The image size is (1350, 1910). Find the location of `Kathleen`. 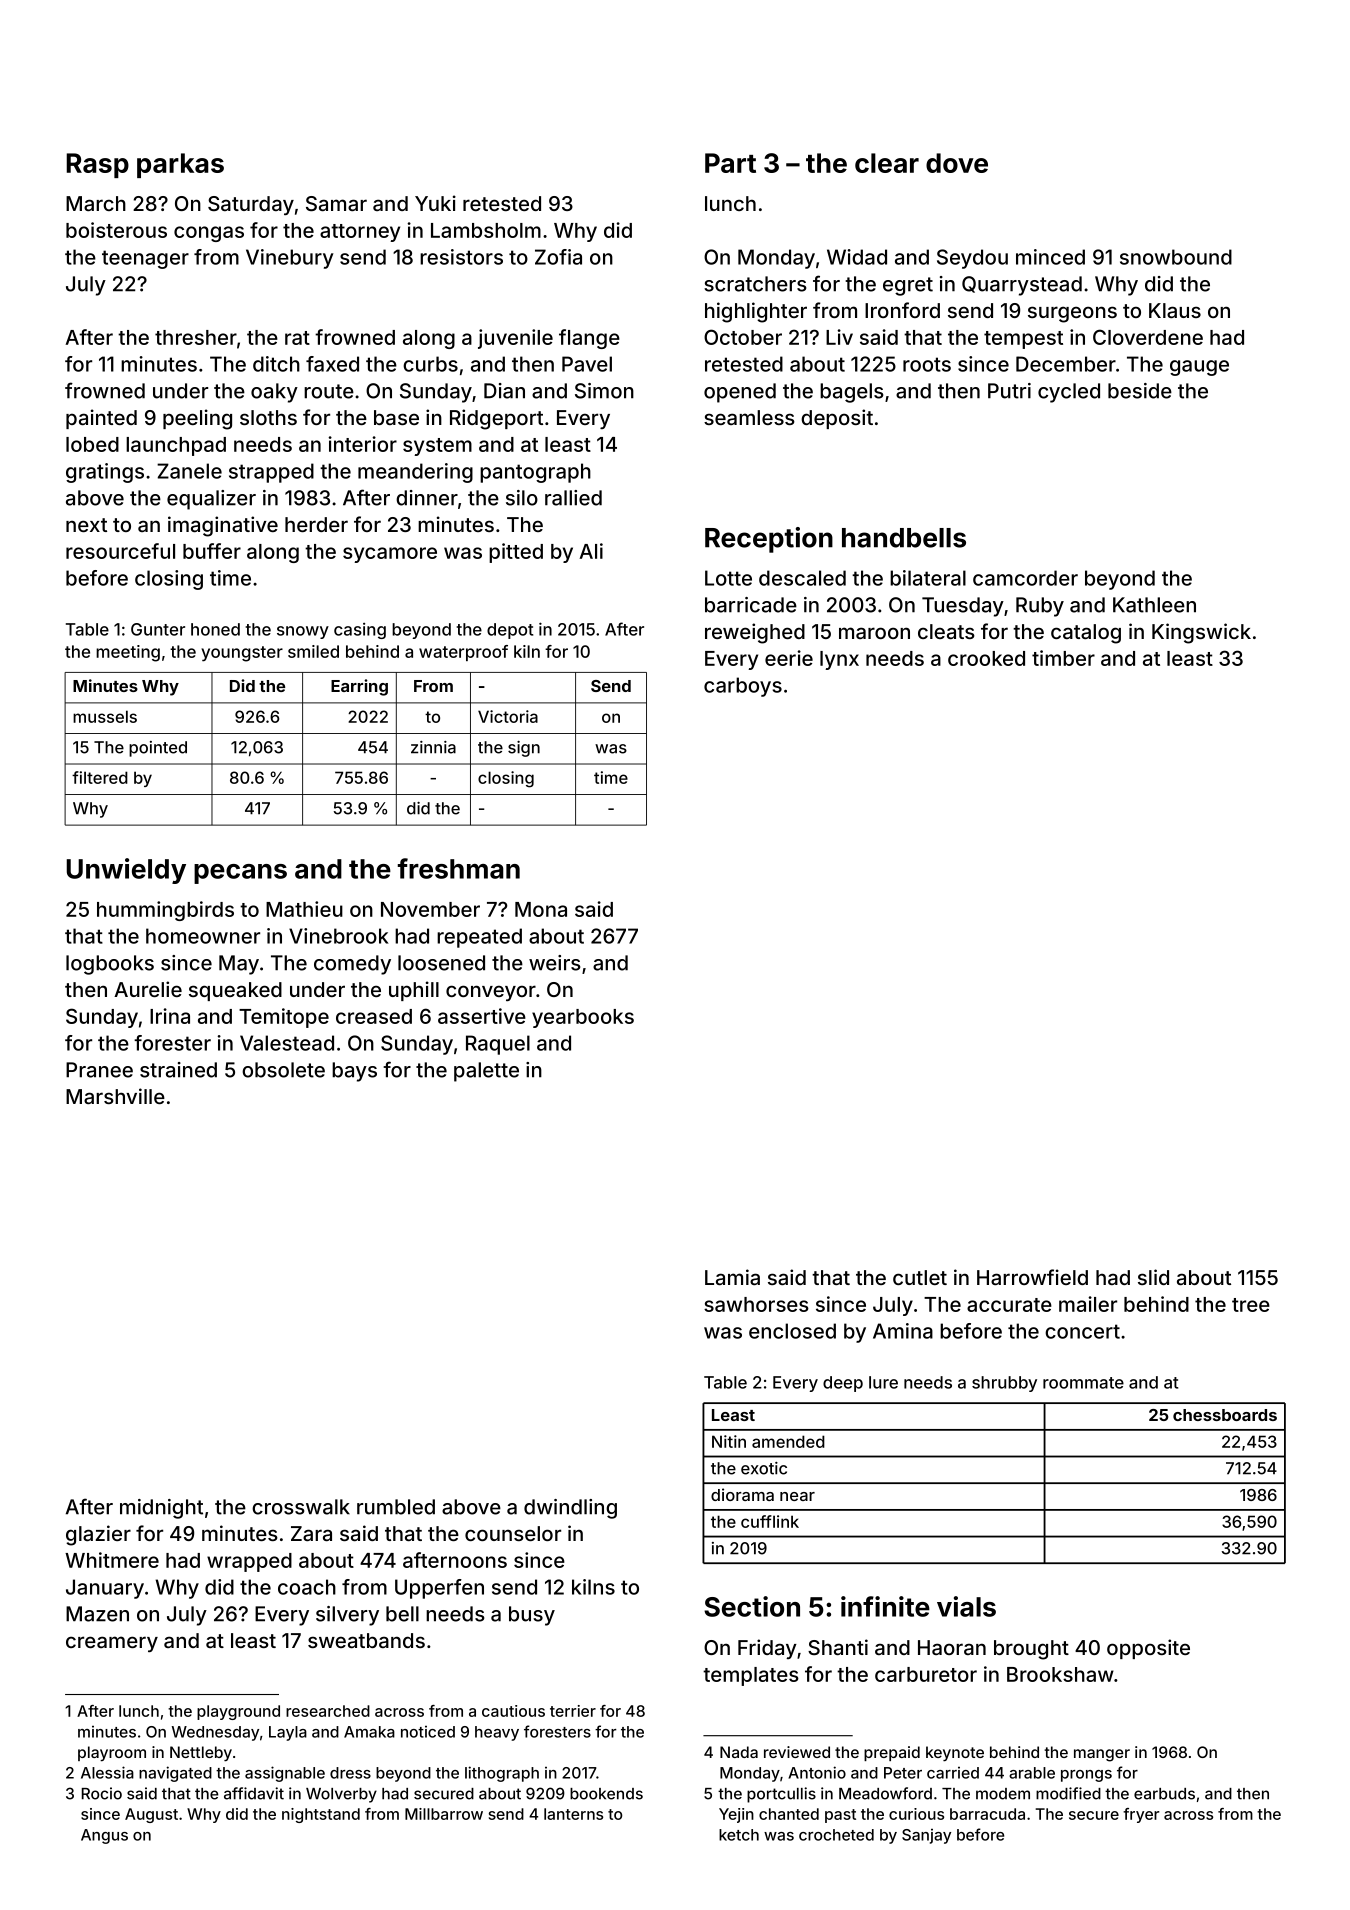

Kathleen is located at coordinates (1154, 605).
